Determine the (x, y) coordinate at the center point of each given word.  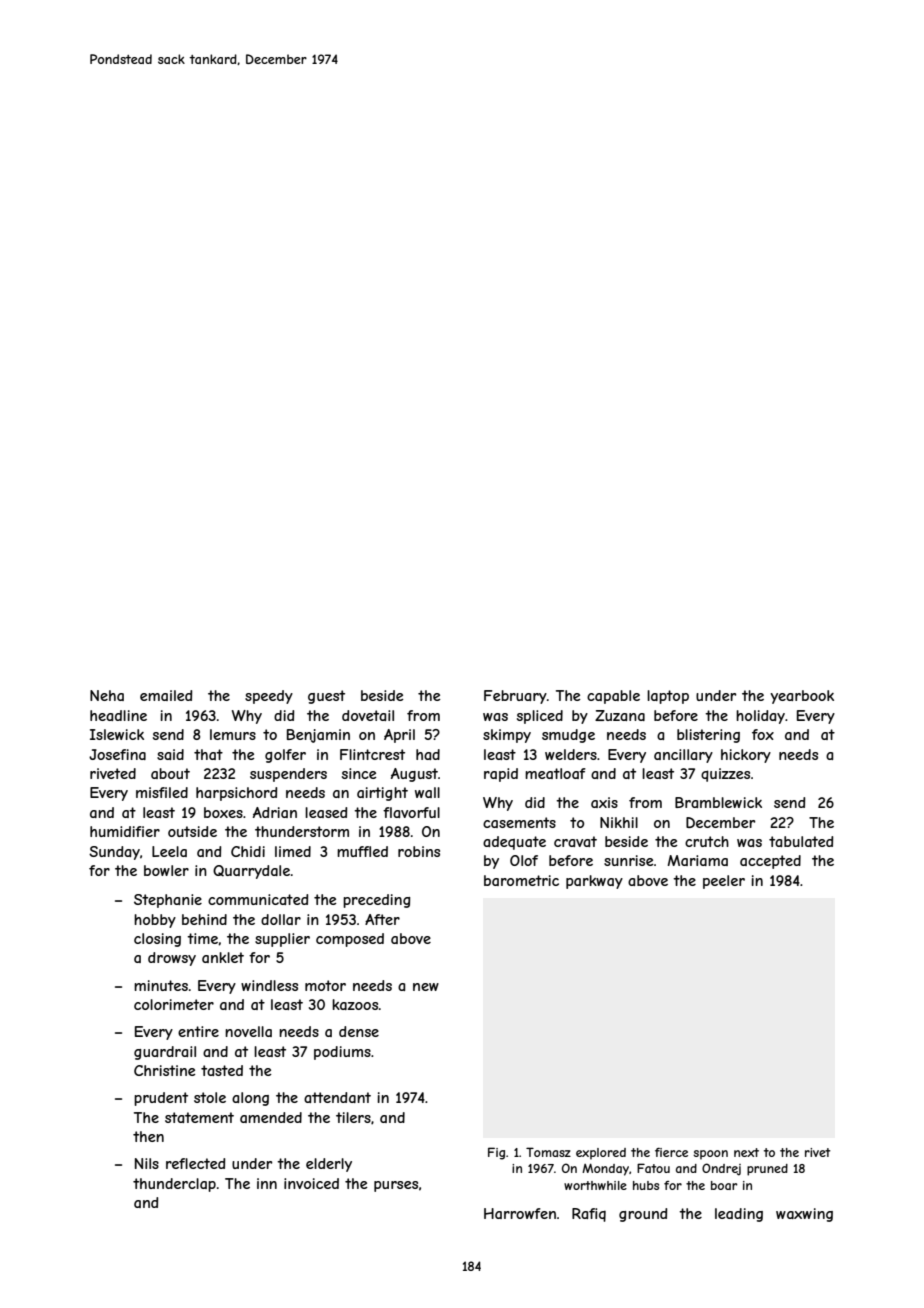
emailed (166, 695)
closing (157, 940)
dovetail (368, 715)
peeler (724, 882)
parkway (594, 882)
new (426, 987)
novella (248, 1031)
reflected (196, 1163)
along (250, 1099)
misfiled (162, 792)
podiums (342, 1053)
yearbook (802, 697)
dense (359, 1031)
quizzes (725, 775)
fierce (671, 1152)
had (428, 754)
